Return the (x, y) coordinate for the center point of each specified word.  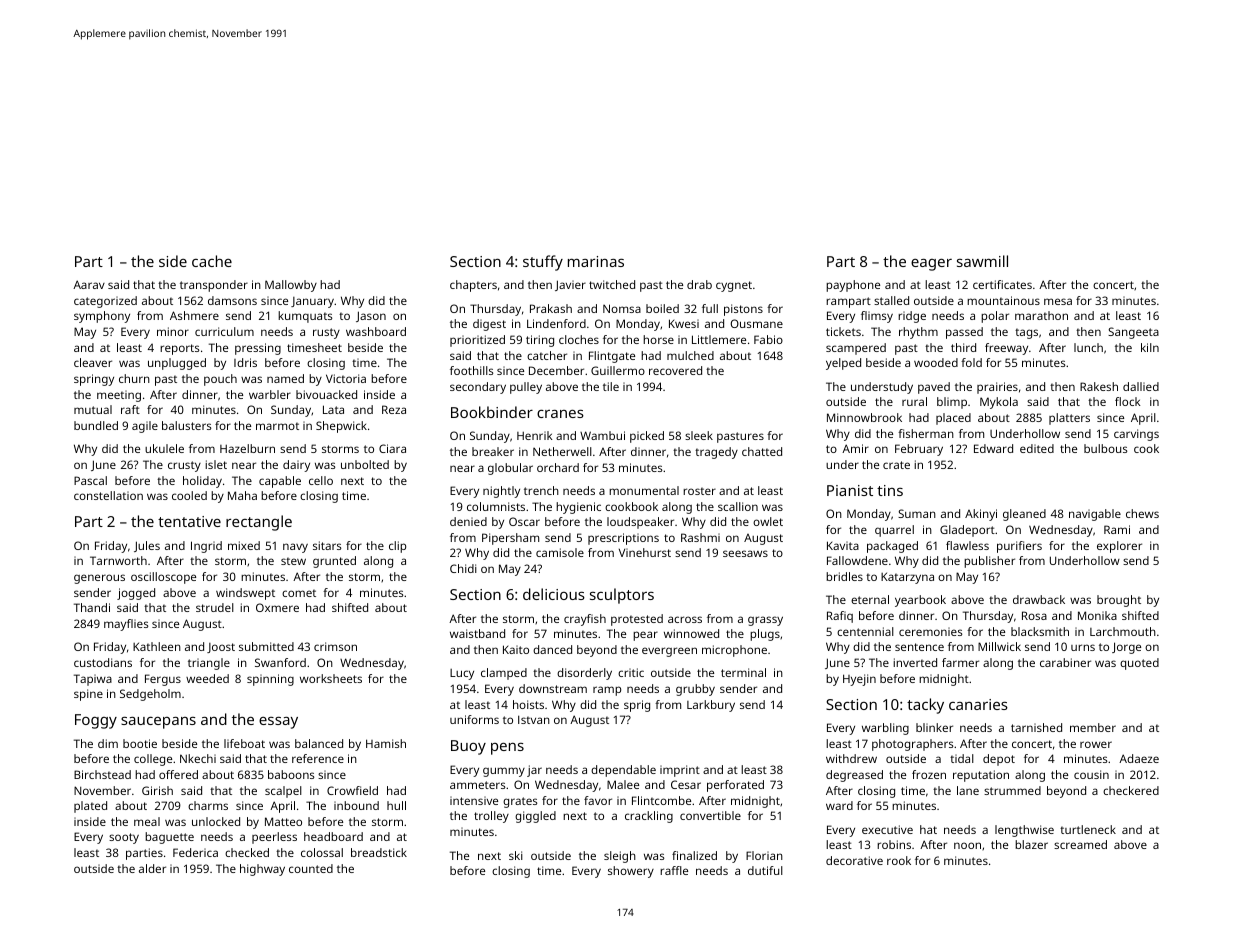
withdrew (851, 758)
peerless (274, 838)
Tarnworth (118, 560)
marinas (596, 261)
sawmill (982, 261)
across (685, 619)
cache (212, 261)
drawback (1039, 599)
